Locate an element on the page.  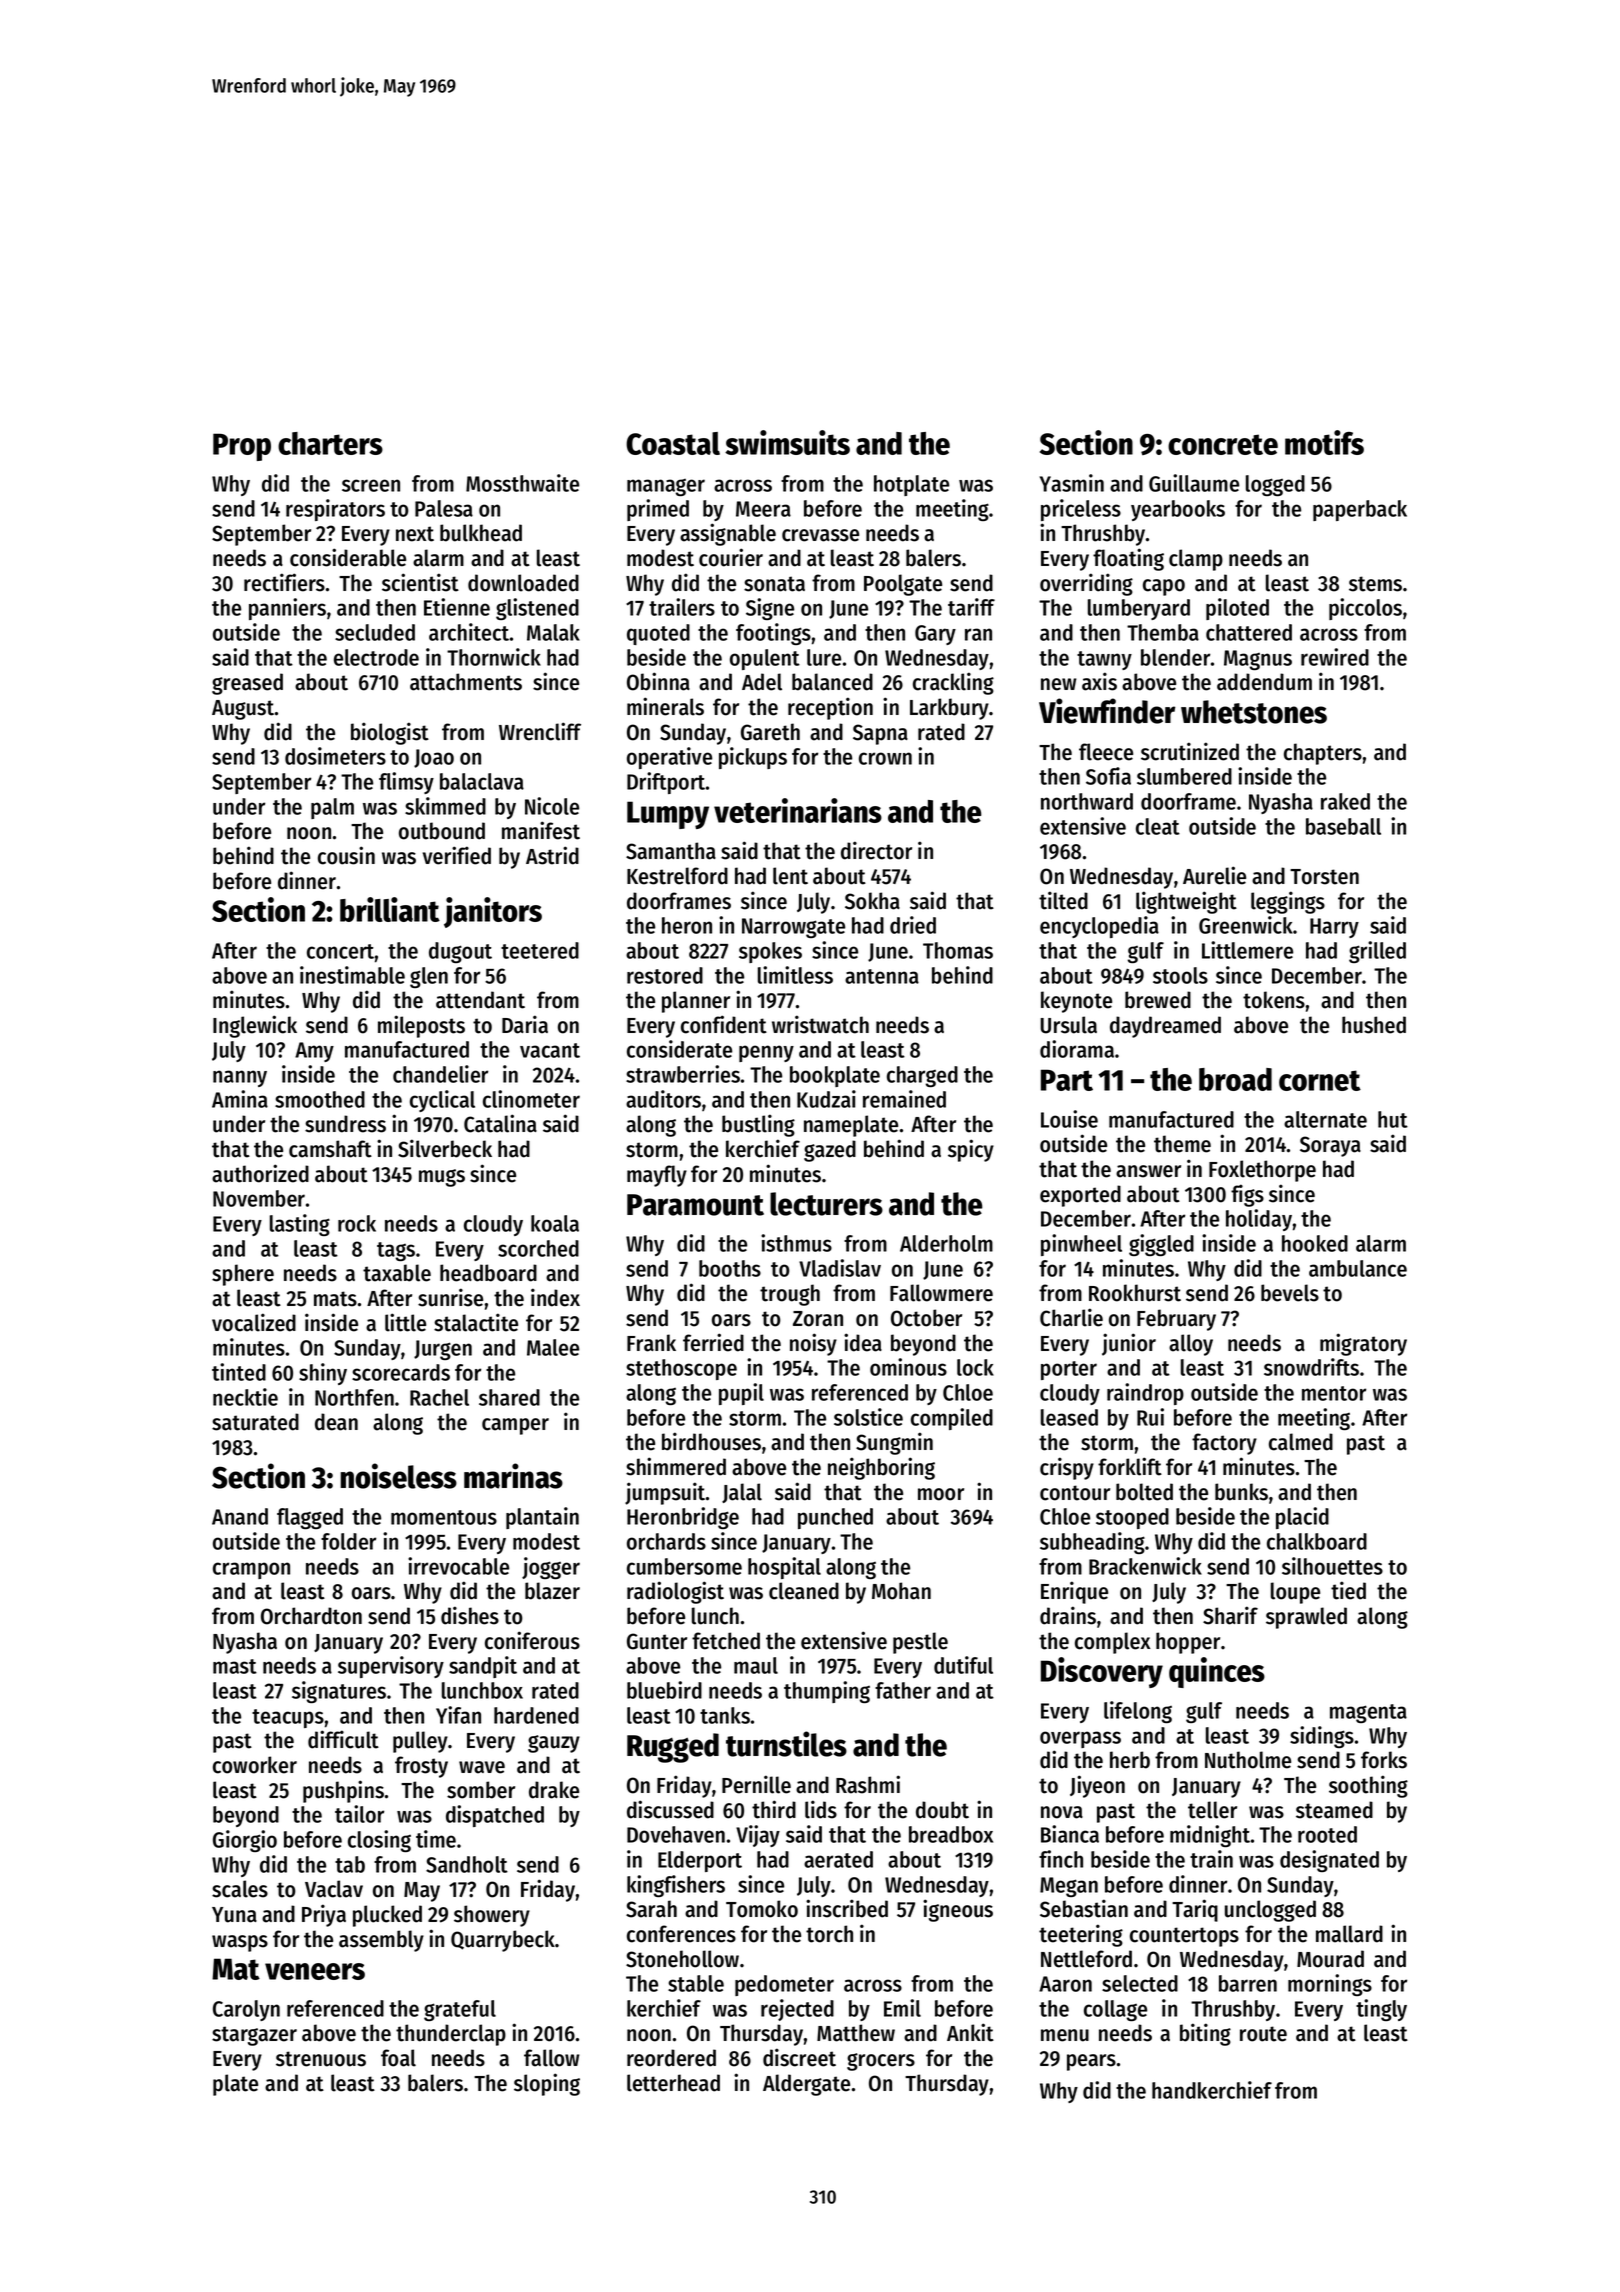
Aldergate is located at coordinates (806, 2085).
